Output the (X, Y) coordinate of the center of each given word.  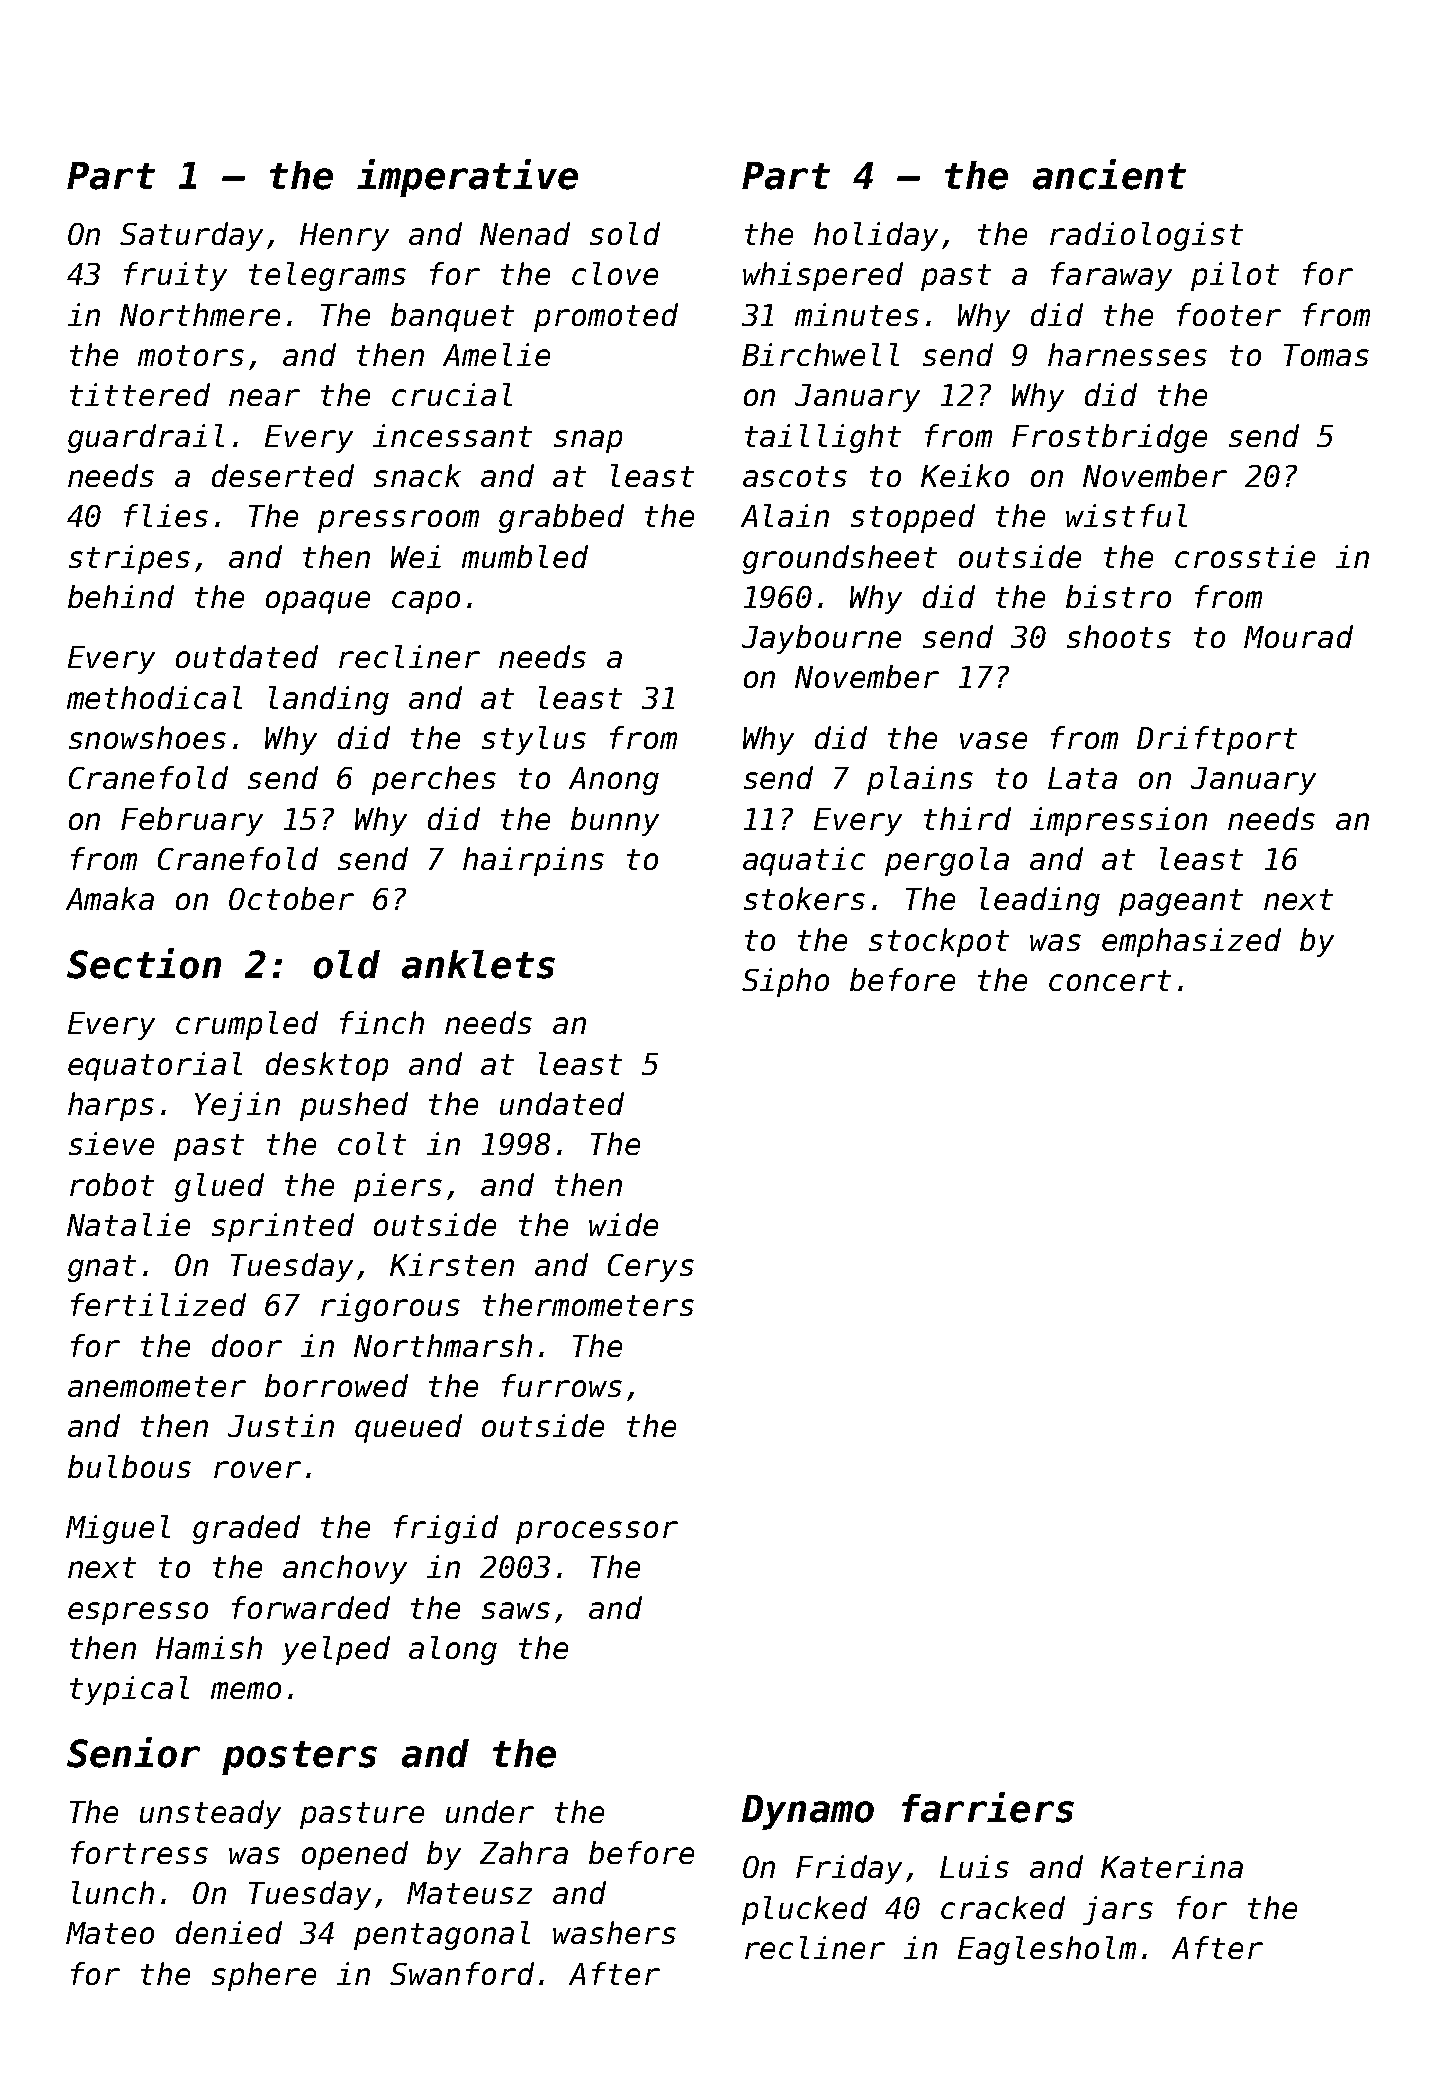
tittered (140, 394)
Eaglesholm (1047, 1950)
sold (625, 233)
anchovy (345, 1569)
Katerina (1172, 1866)
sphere (264, 1976)
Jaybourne (821, 639)
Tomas (1326, 355)
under (490, 1811)
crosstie (1245, 556)
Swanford (462, 1973)
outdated (247, 656)
